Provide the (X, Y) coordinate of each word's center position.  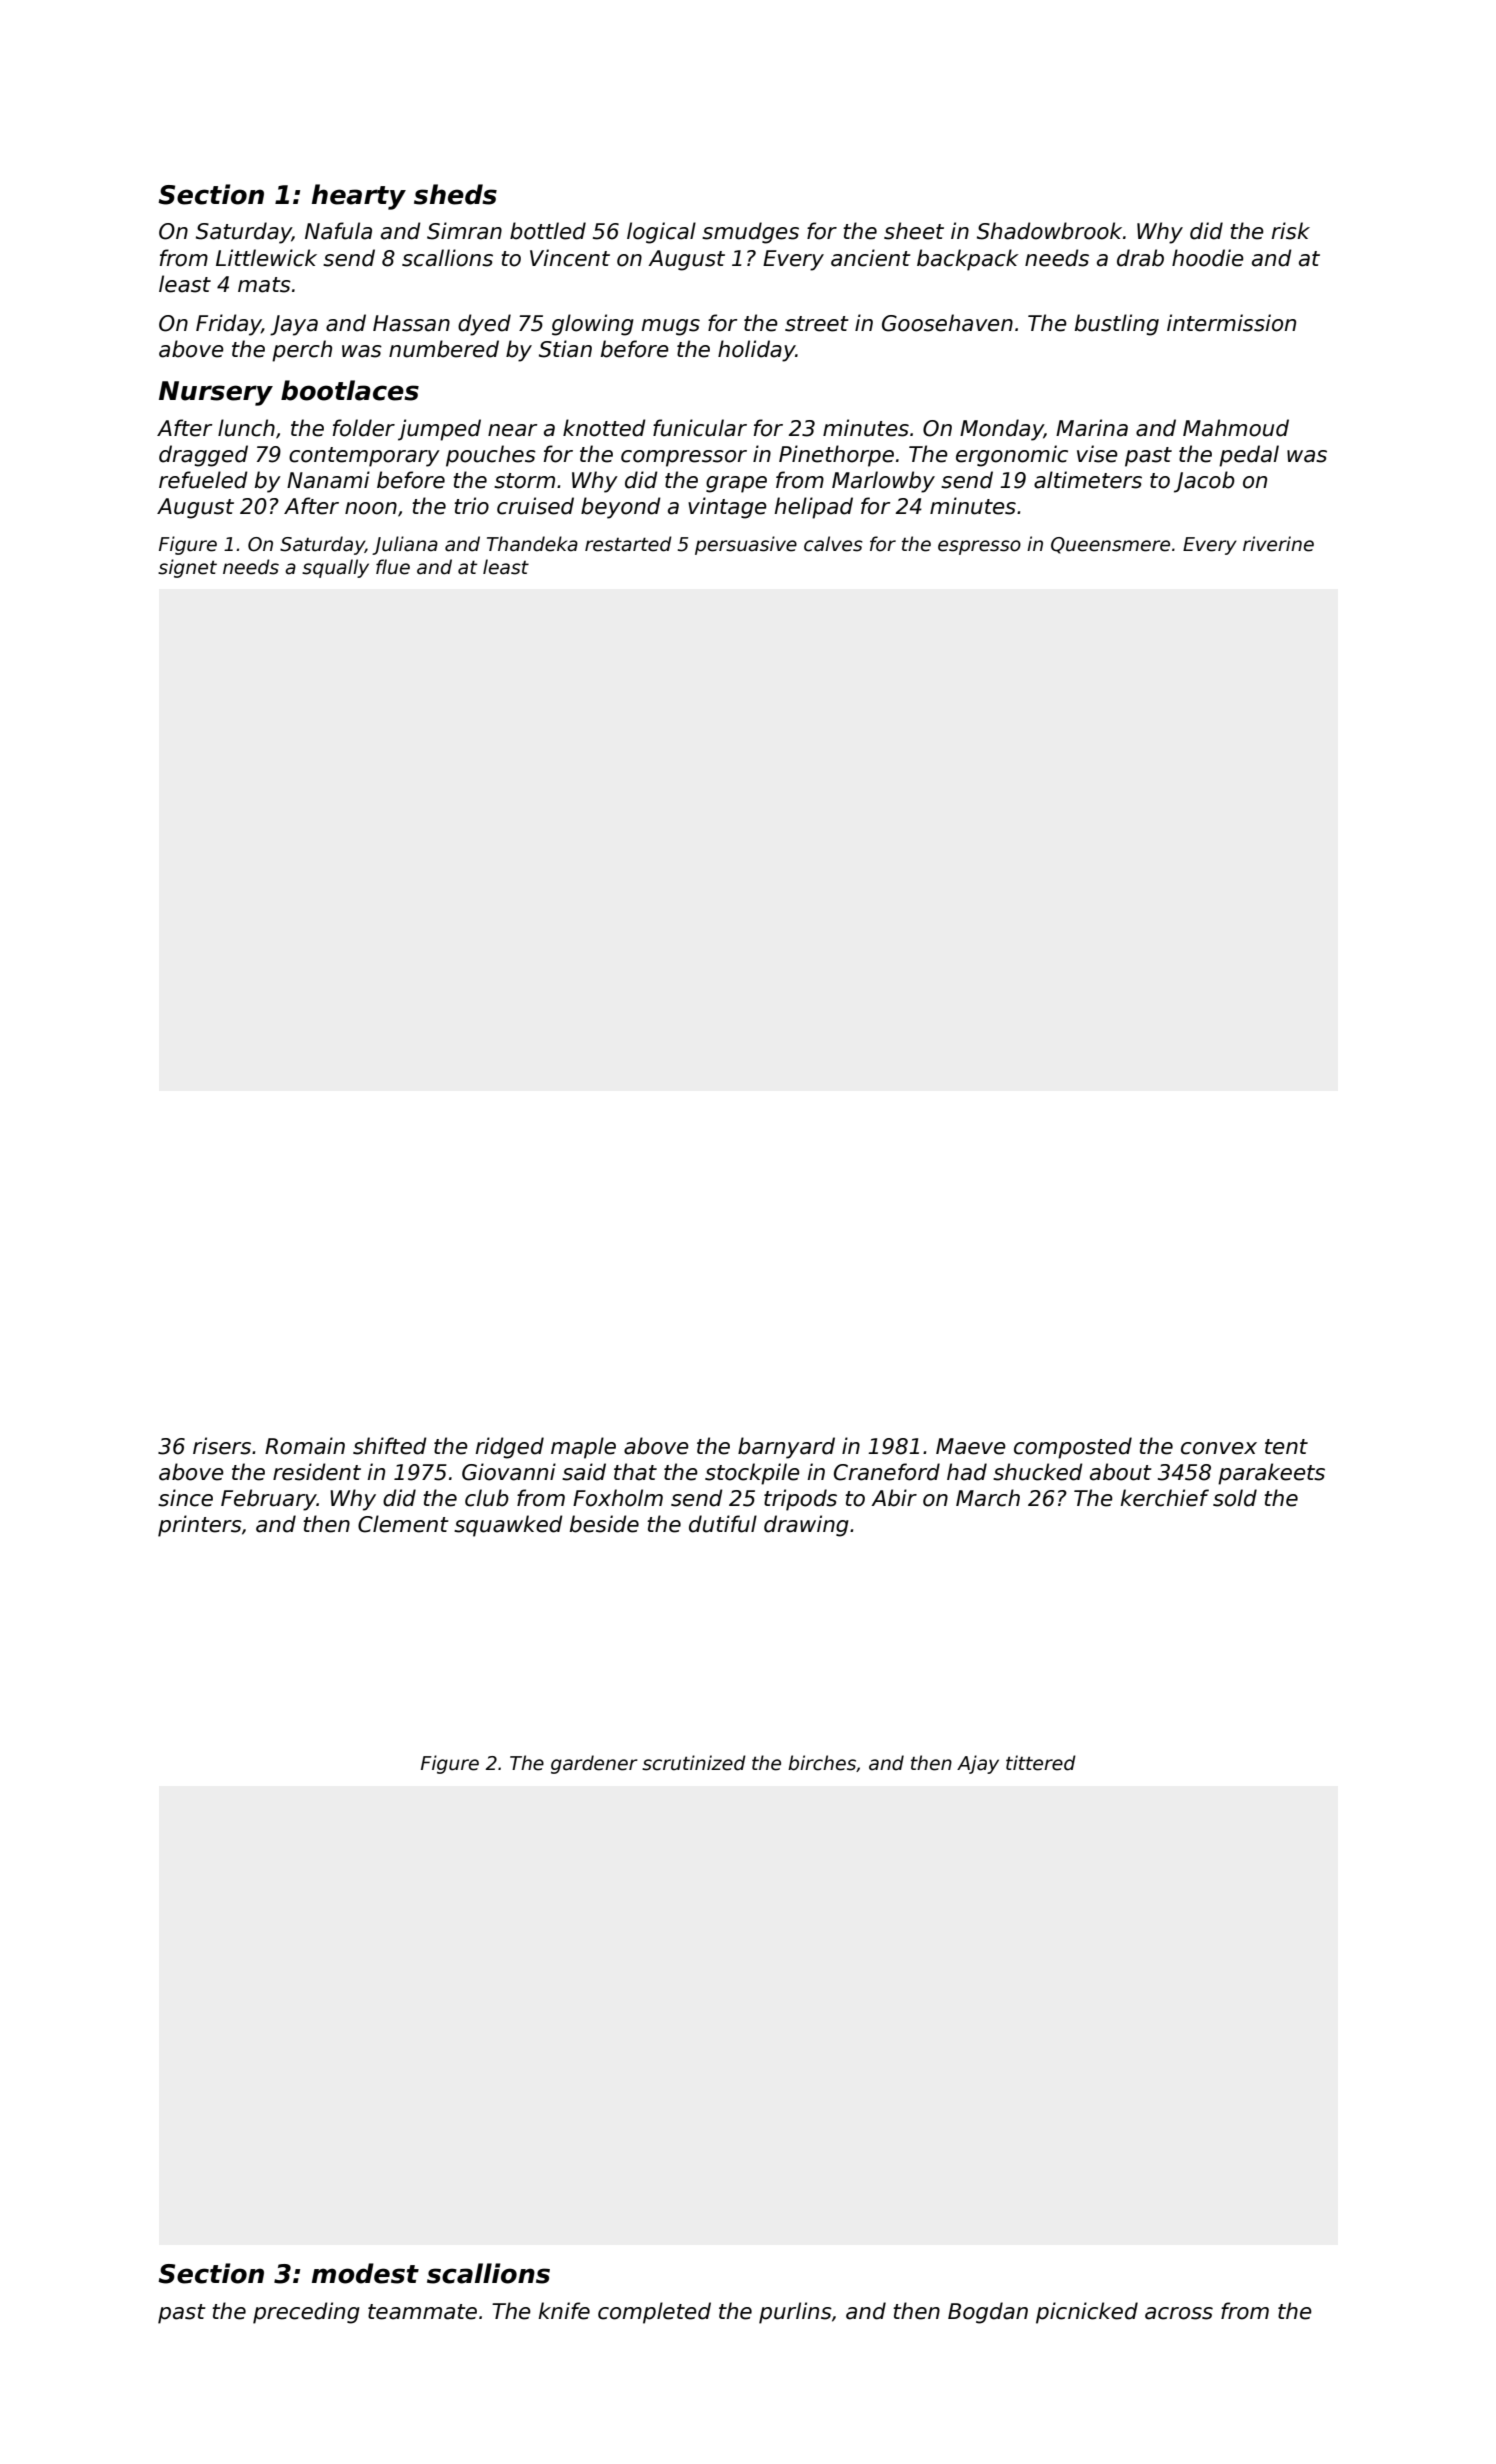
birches (822, 1763)
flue (393, 567)
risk (1290, 231)
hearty (359, 197)
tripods (800, 1500)
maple (583, 1448)
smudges (750, 233)
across (1179, 2313)
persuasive (746, 545)
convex (1219, 1448)
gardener (594, 1764)
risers (222, 1446)
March (988, 1498)
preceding (306, 2313)
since (185, 1498)
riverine (1278, 544)
